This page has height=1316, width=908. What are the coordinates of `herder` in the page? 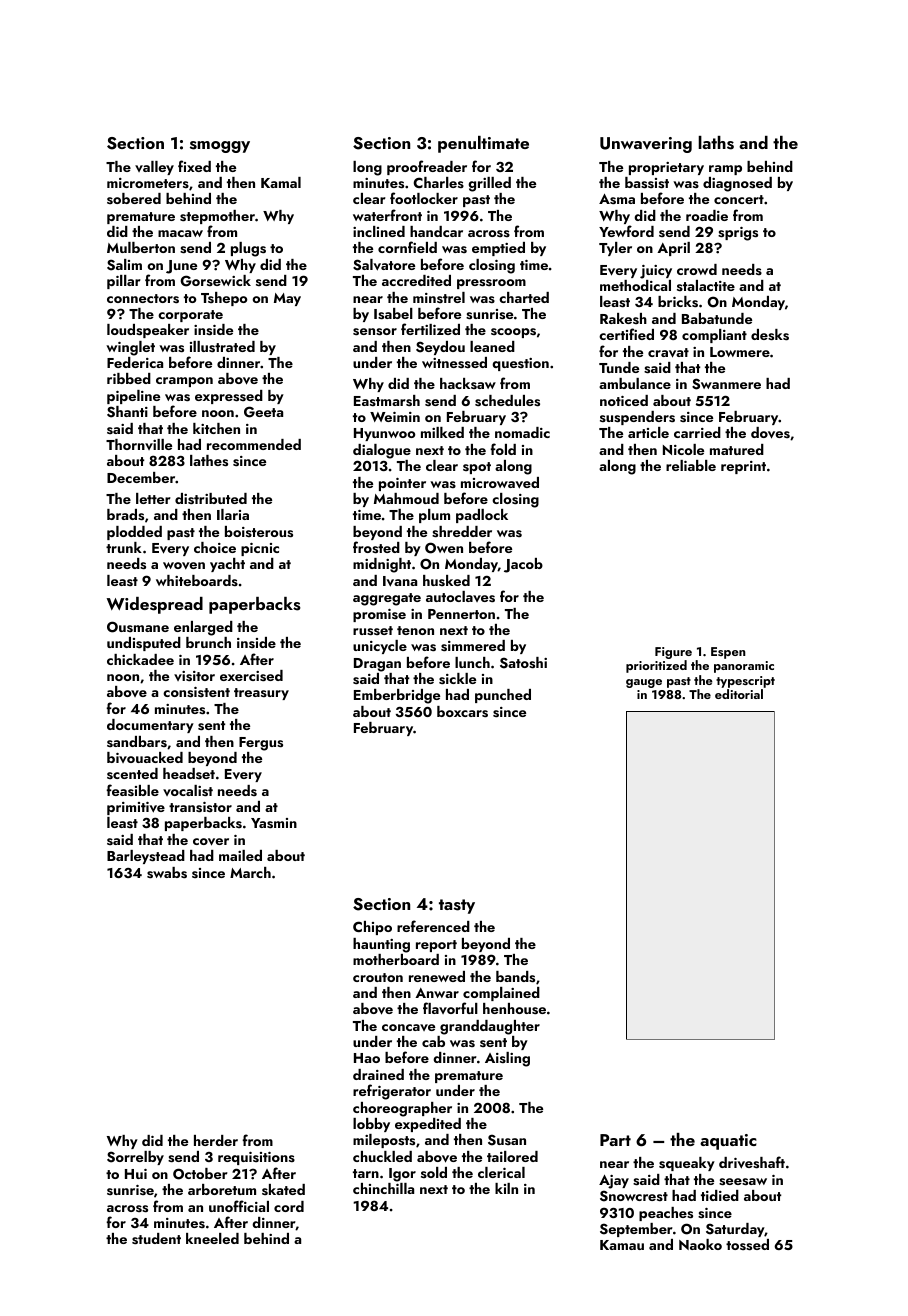 It's located at (216, 1140).
